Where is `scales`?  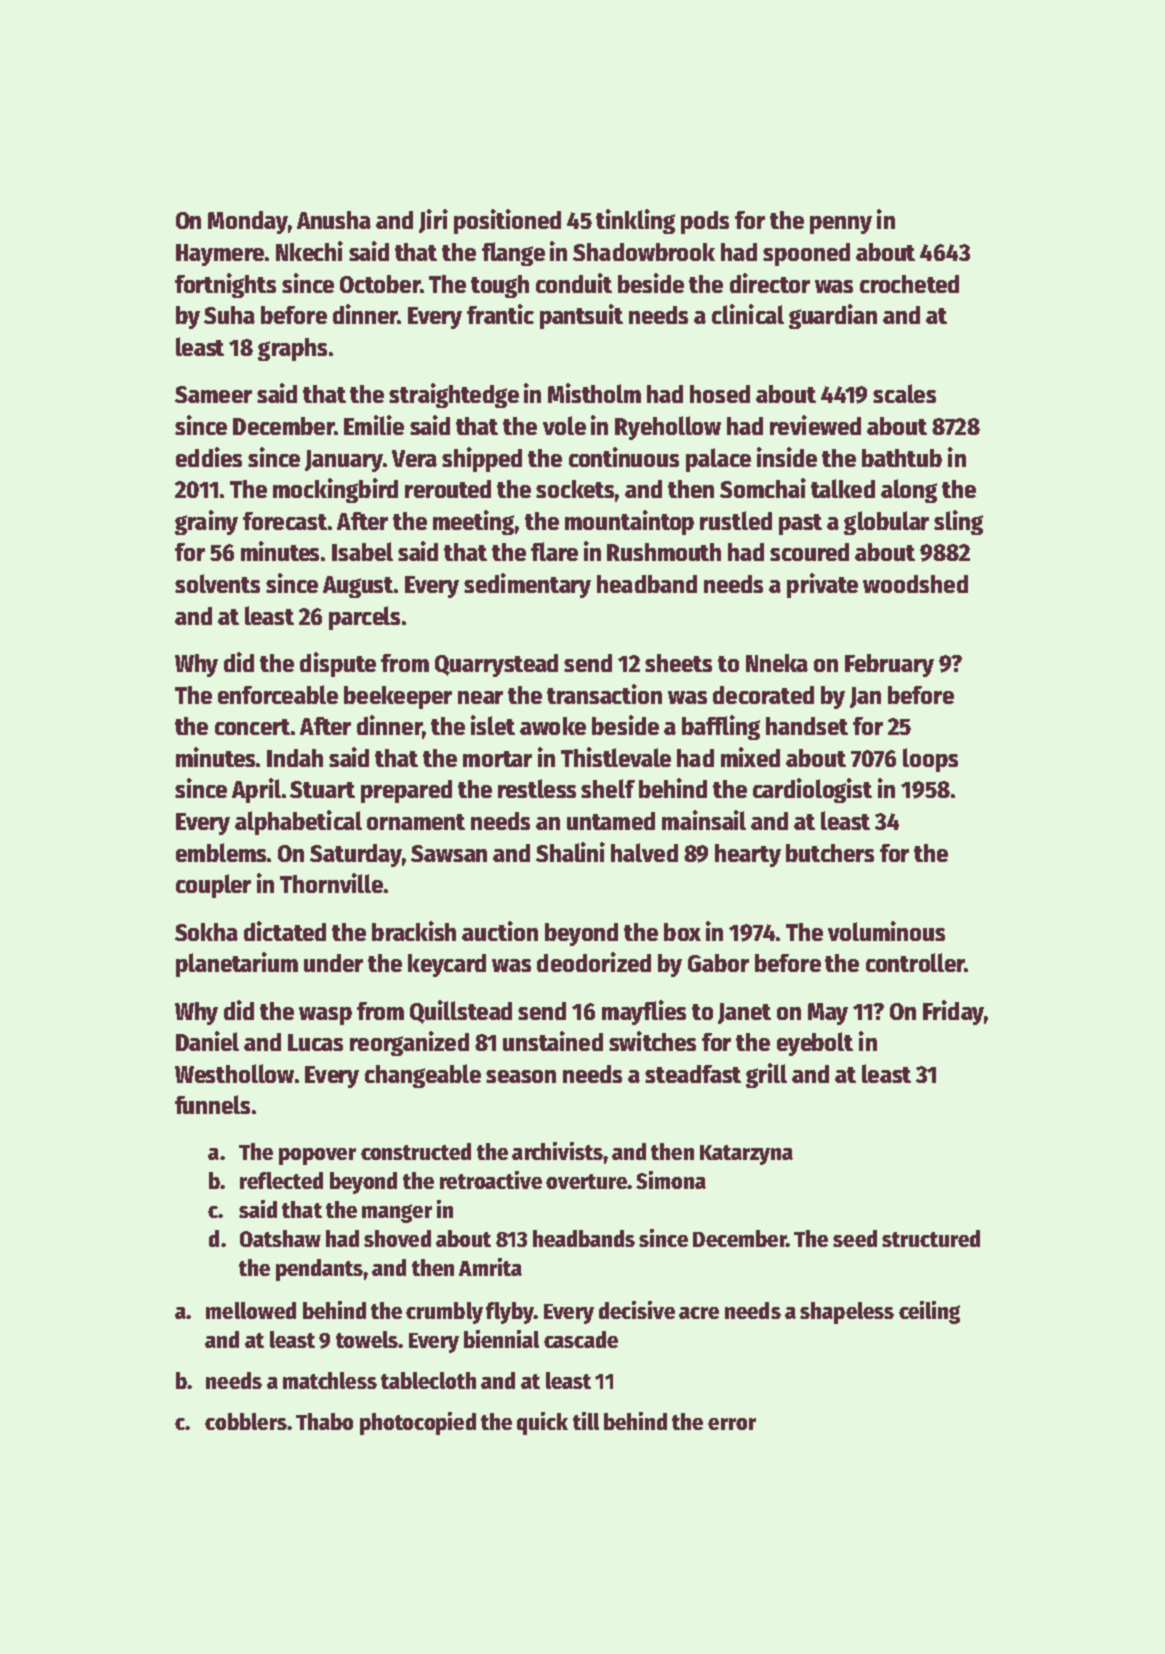 scales is located at coordinates (904, 393).
